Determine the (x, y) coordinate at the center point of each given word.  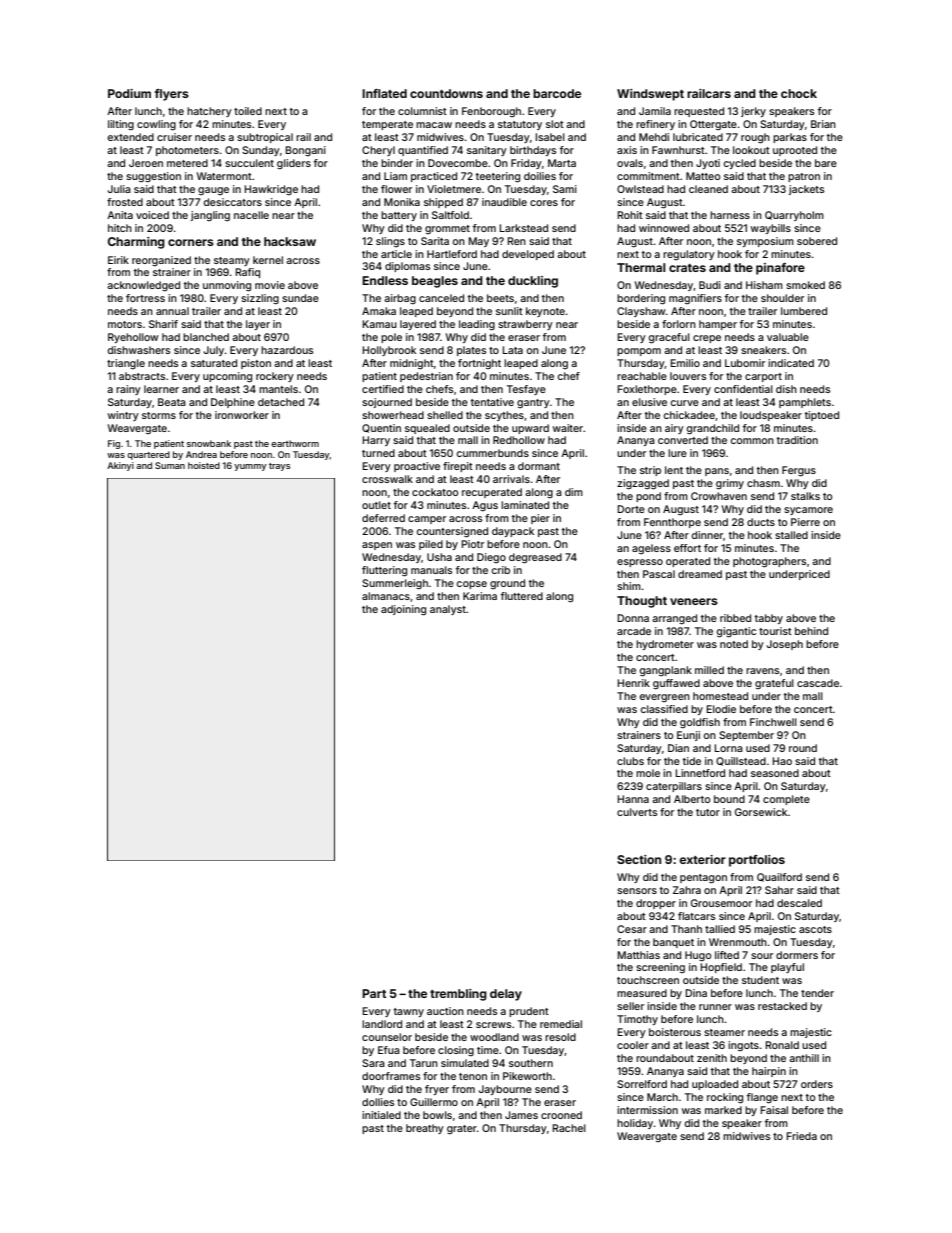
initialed (381, 1115)
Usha (439, 557)
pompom (639, 352)
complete (786, 800)
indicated (791, 363)
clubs (630, 761)
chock (799, 93)
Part (374, 993)
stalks (805, 496)
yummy (250, 467)
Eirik (118, 260)
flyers (172, 95)
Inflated (384, 93)
